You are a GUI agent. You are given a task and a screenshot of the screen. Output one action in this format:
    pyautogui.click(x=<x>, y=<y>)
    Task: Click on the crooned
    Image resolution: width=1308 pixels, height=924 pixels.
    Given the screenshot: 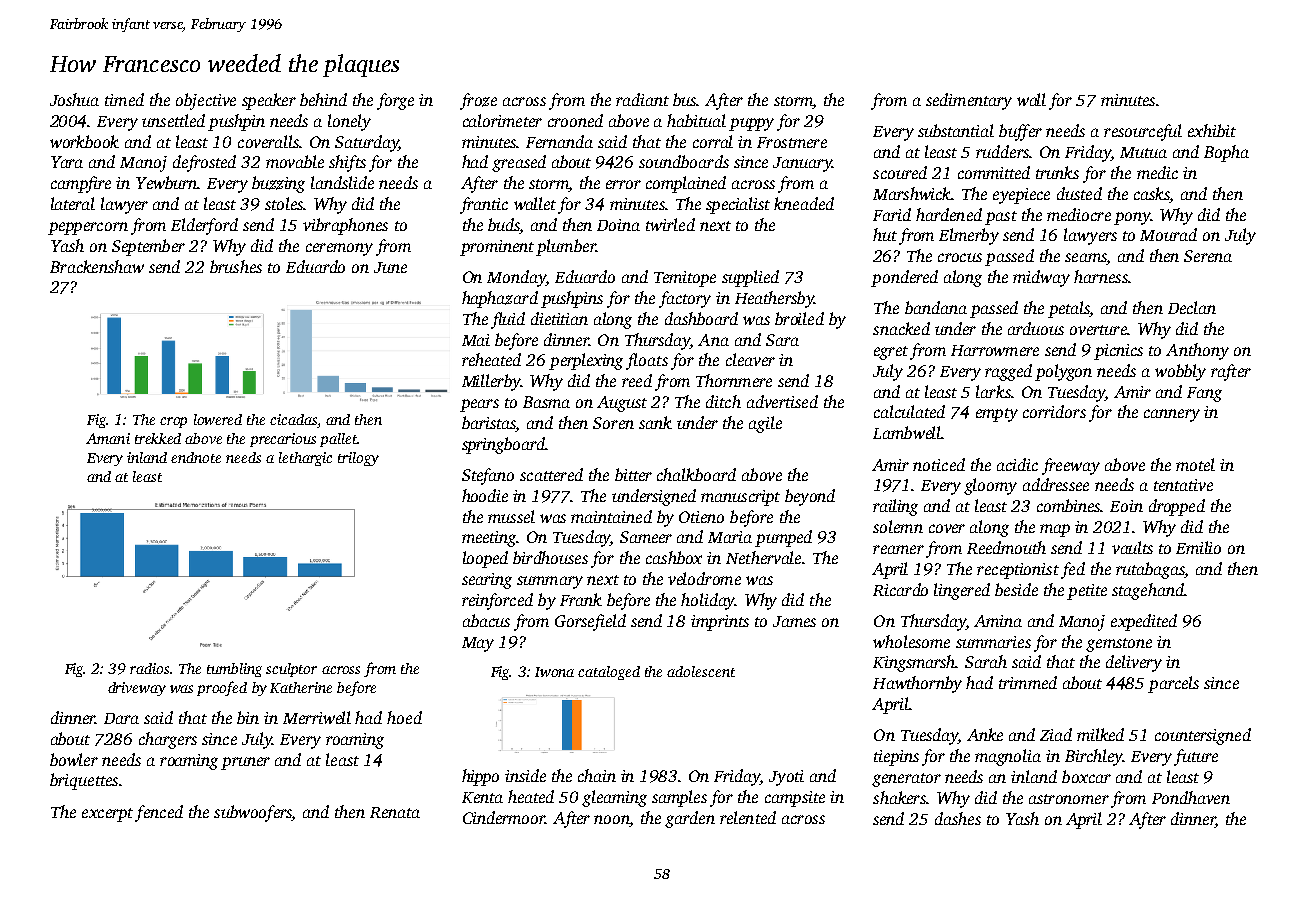 What is the action you would take?
    pyautogui.click(x=575, y=120)
